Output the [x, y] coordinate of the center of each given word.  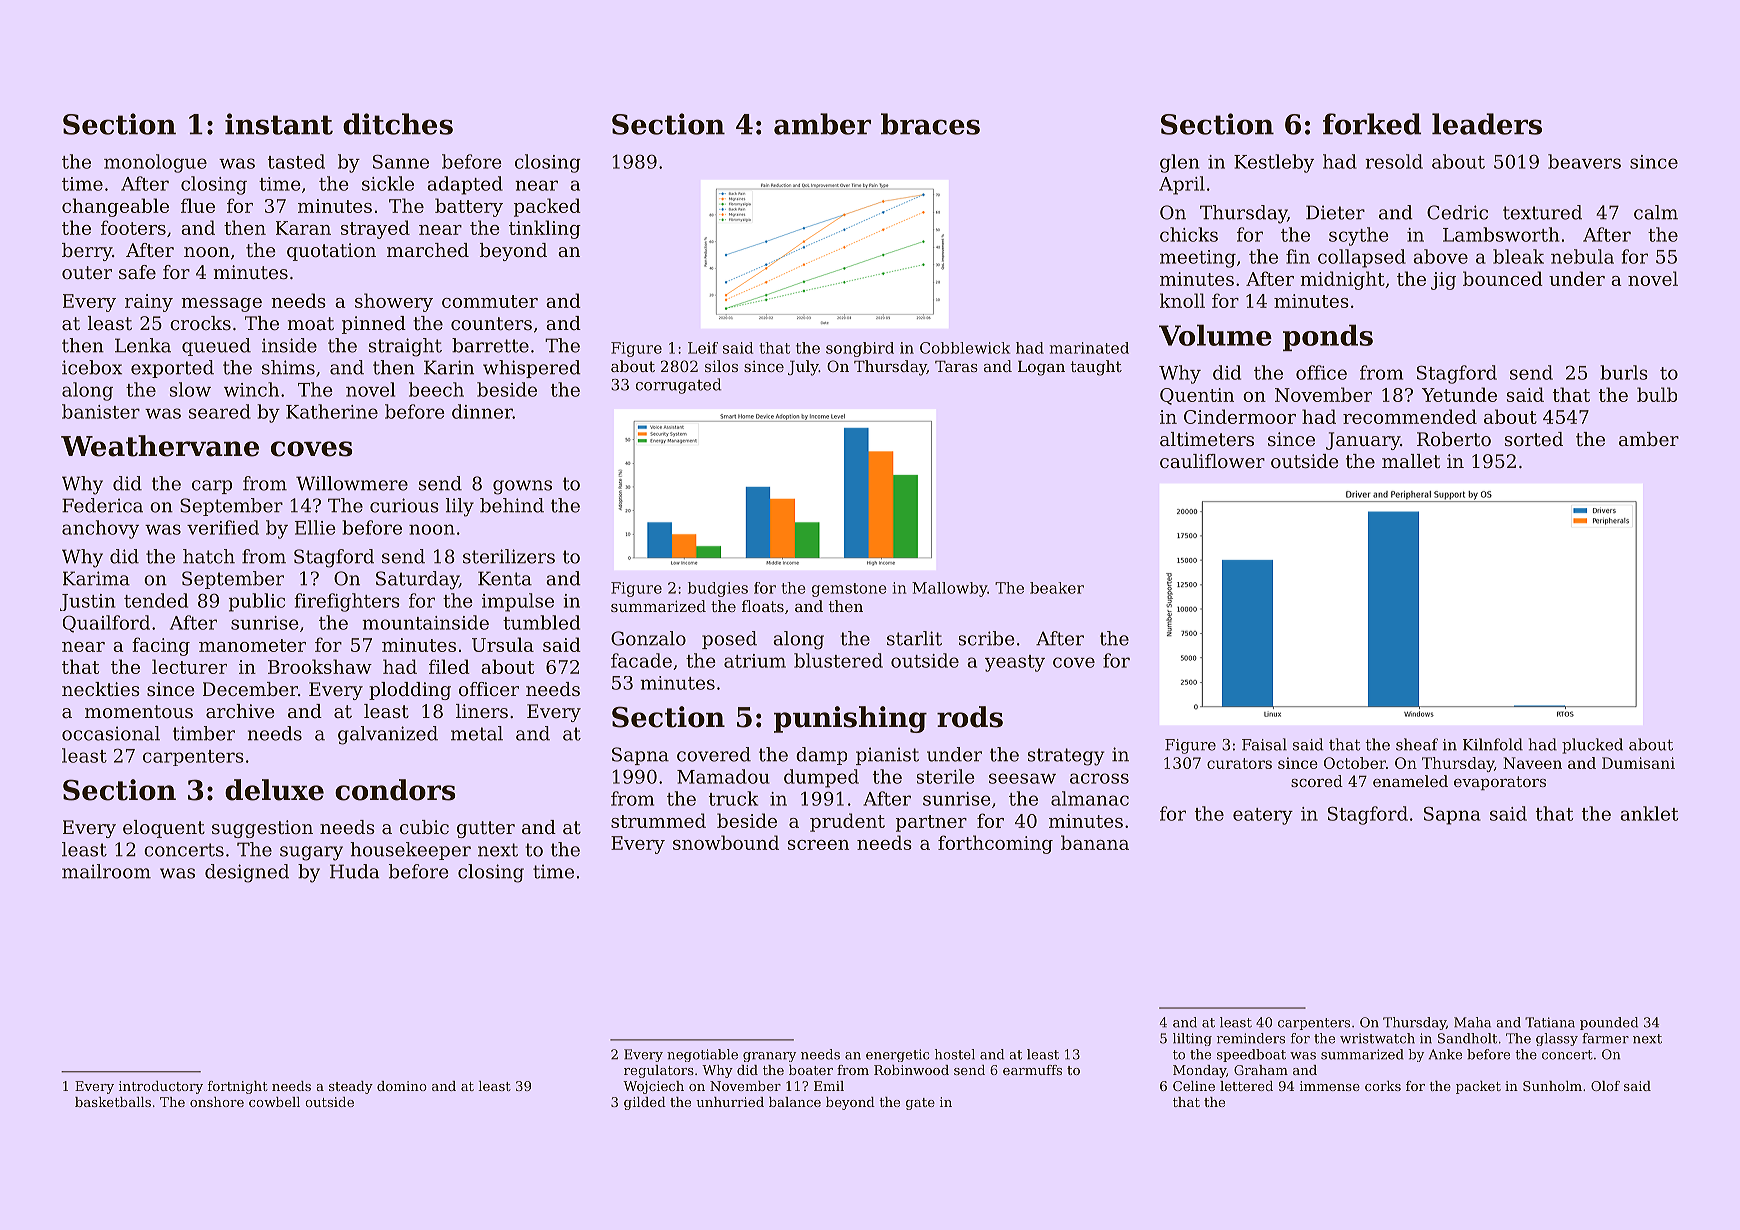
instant [279, 124]
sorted [1534, 439]
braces [930, 124]
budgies [718, 589]
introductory [161, 1087]
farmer [1605, 1038]
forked [1372, 124]
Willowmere [352, 483]
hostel [955, 1054]
